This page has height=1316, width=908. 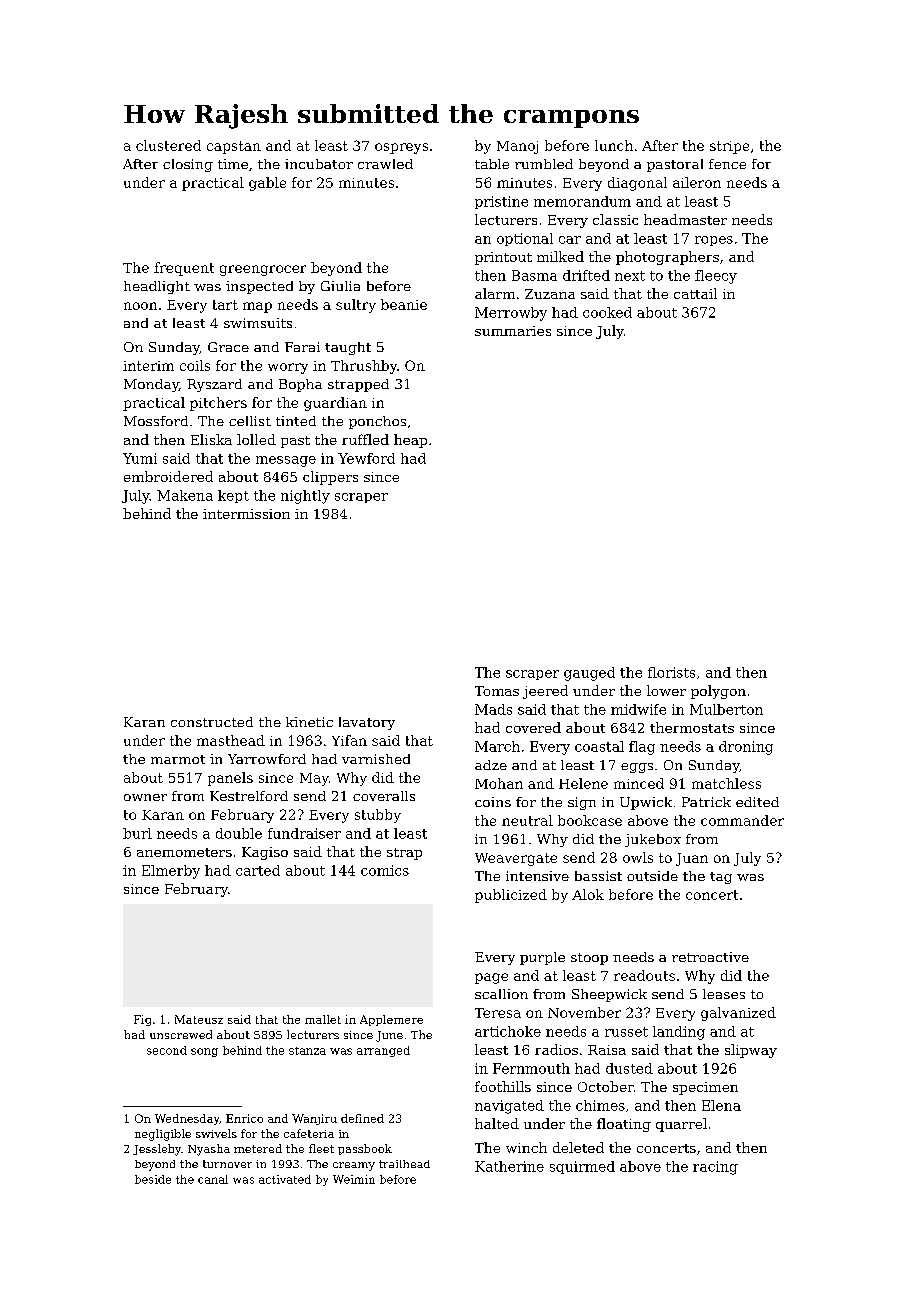 I want to click on ospreys, so click(x=401, y=148).
